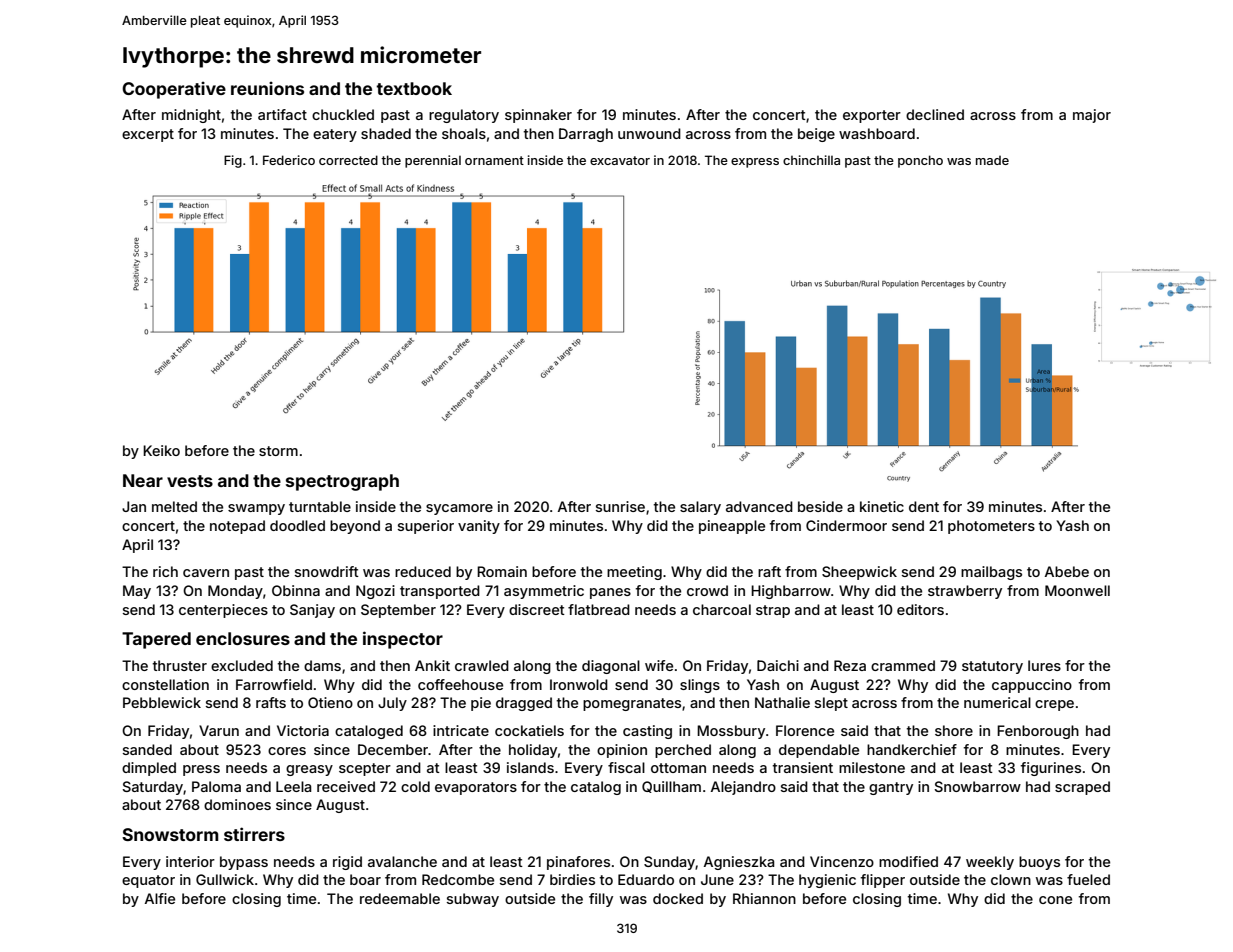 This screenshot has height=952, width=1233. I want to click on diagonal, so click(611, 667).
